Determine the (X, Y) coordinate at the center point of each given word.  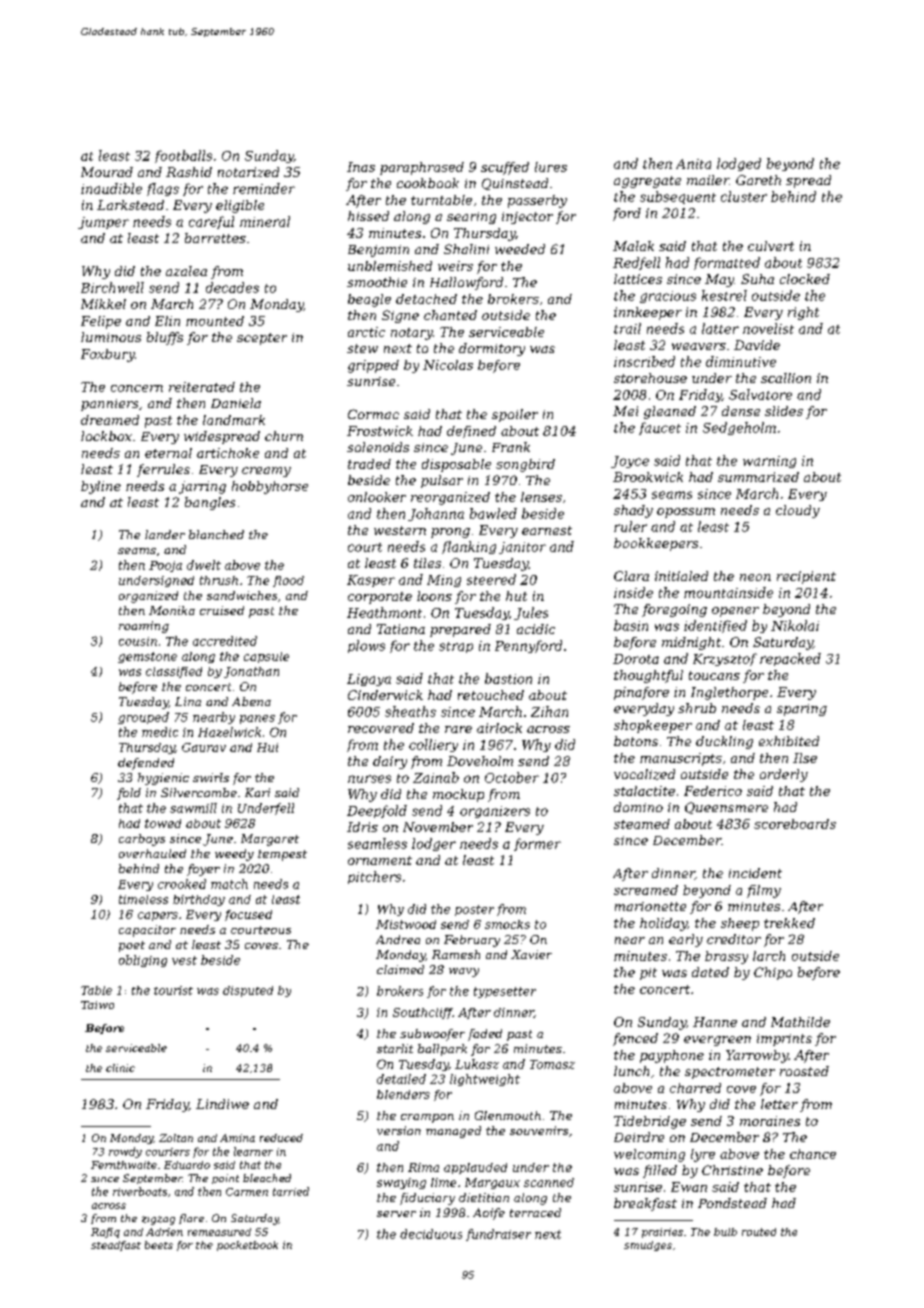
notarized (248, 172)
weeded (520, 249)
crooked (182, 884)
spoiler (515, 415)
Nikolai (795, 625)
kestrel (724, 295)
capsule (266, 657)
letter (779, 1104)
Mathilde (800, 1022)
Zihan (549, 711)
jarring (202, 487)
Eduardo (187, 1165)
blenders (403, 1094)
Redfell (636, 263)
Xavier (531, 954)
